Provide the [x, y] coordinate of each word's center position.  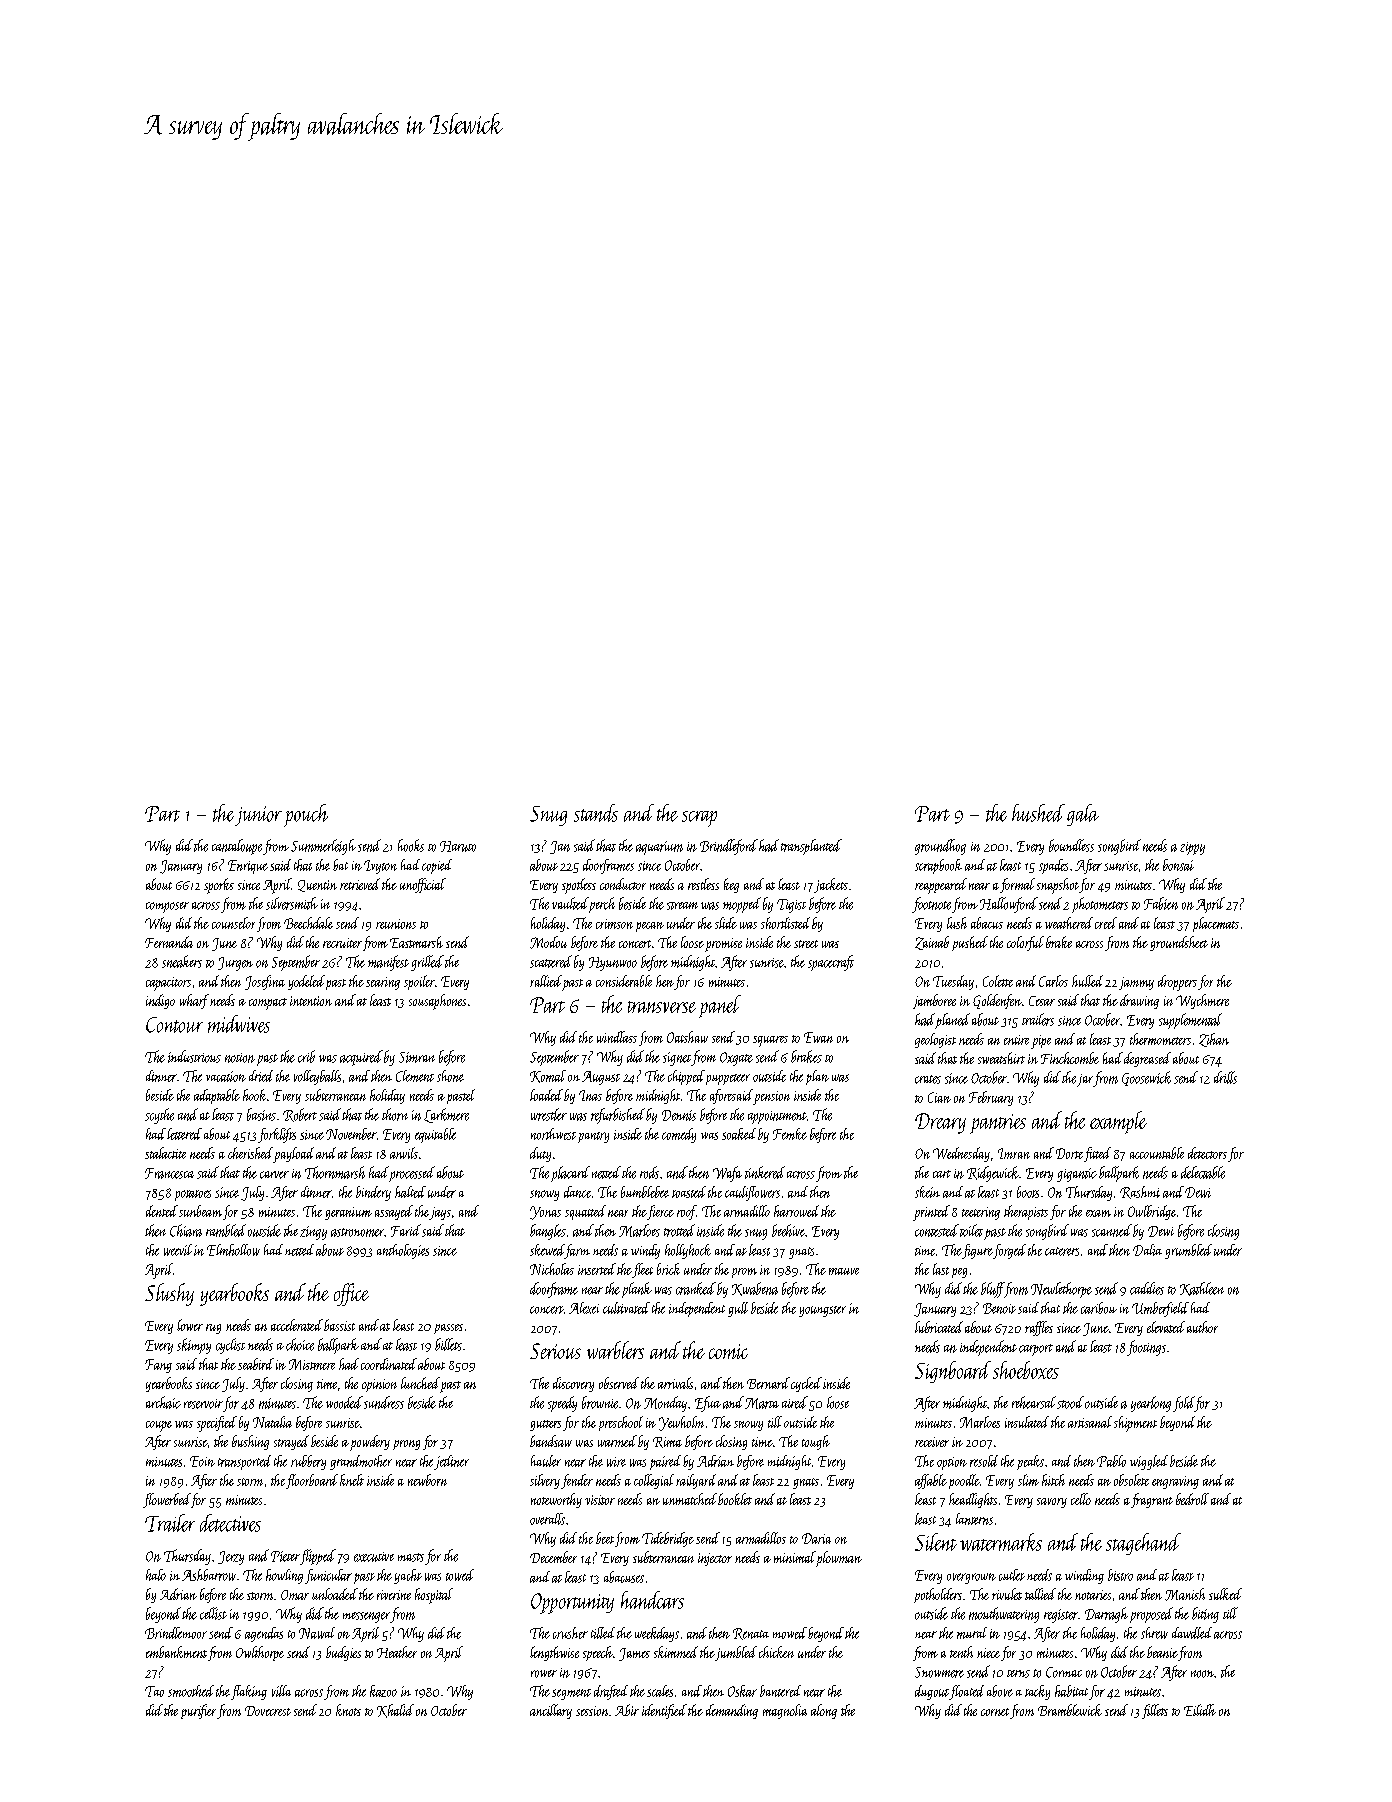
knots [348, 1710]
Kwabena [755, 1289]
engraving [1175, 1482]
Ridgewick [993, 1174]
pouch [306, 815]
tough [816, 1442]
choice [300, 1344]
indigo [160, 1001]
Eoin [202, 1461]
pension [771, 1098]
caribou [1099, 1308]
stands [596, 813]
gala [1083, 815]
